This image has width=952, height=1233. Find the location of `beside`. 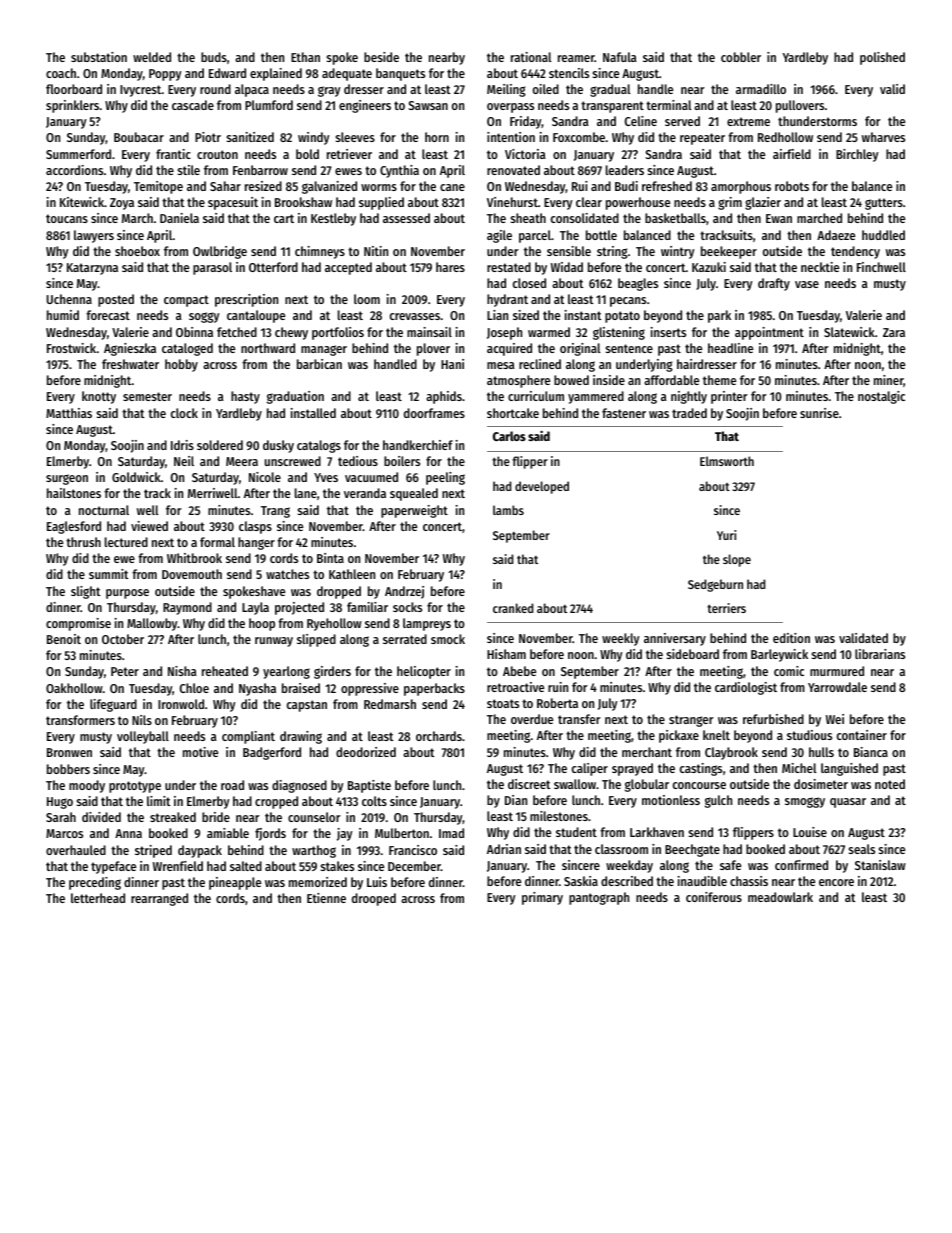

beside is located at coordinates (381, 57).
